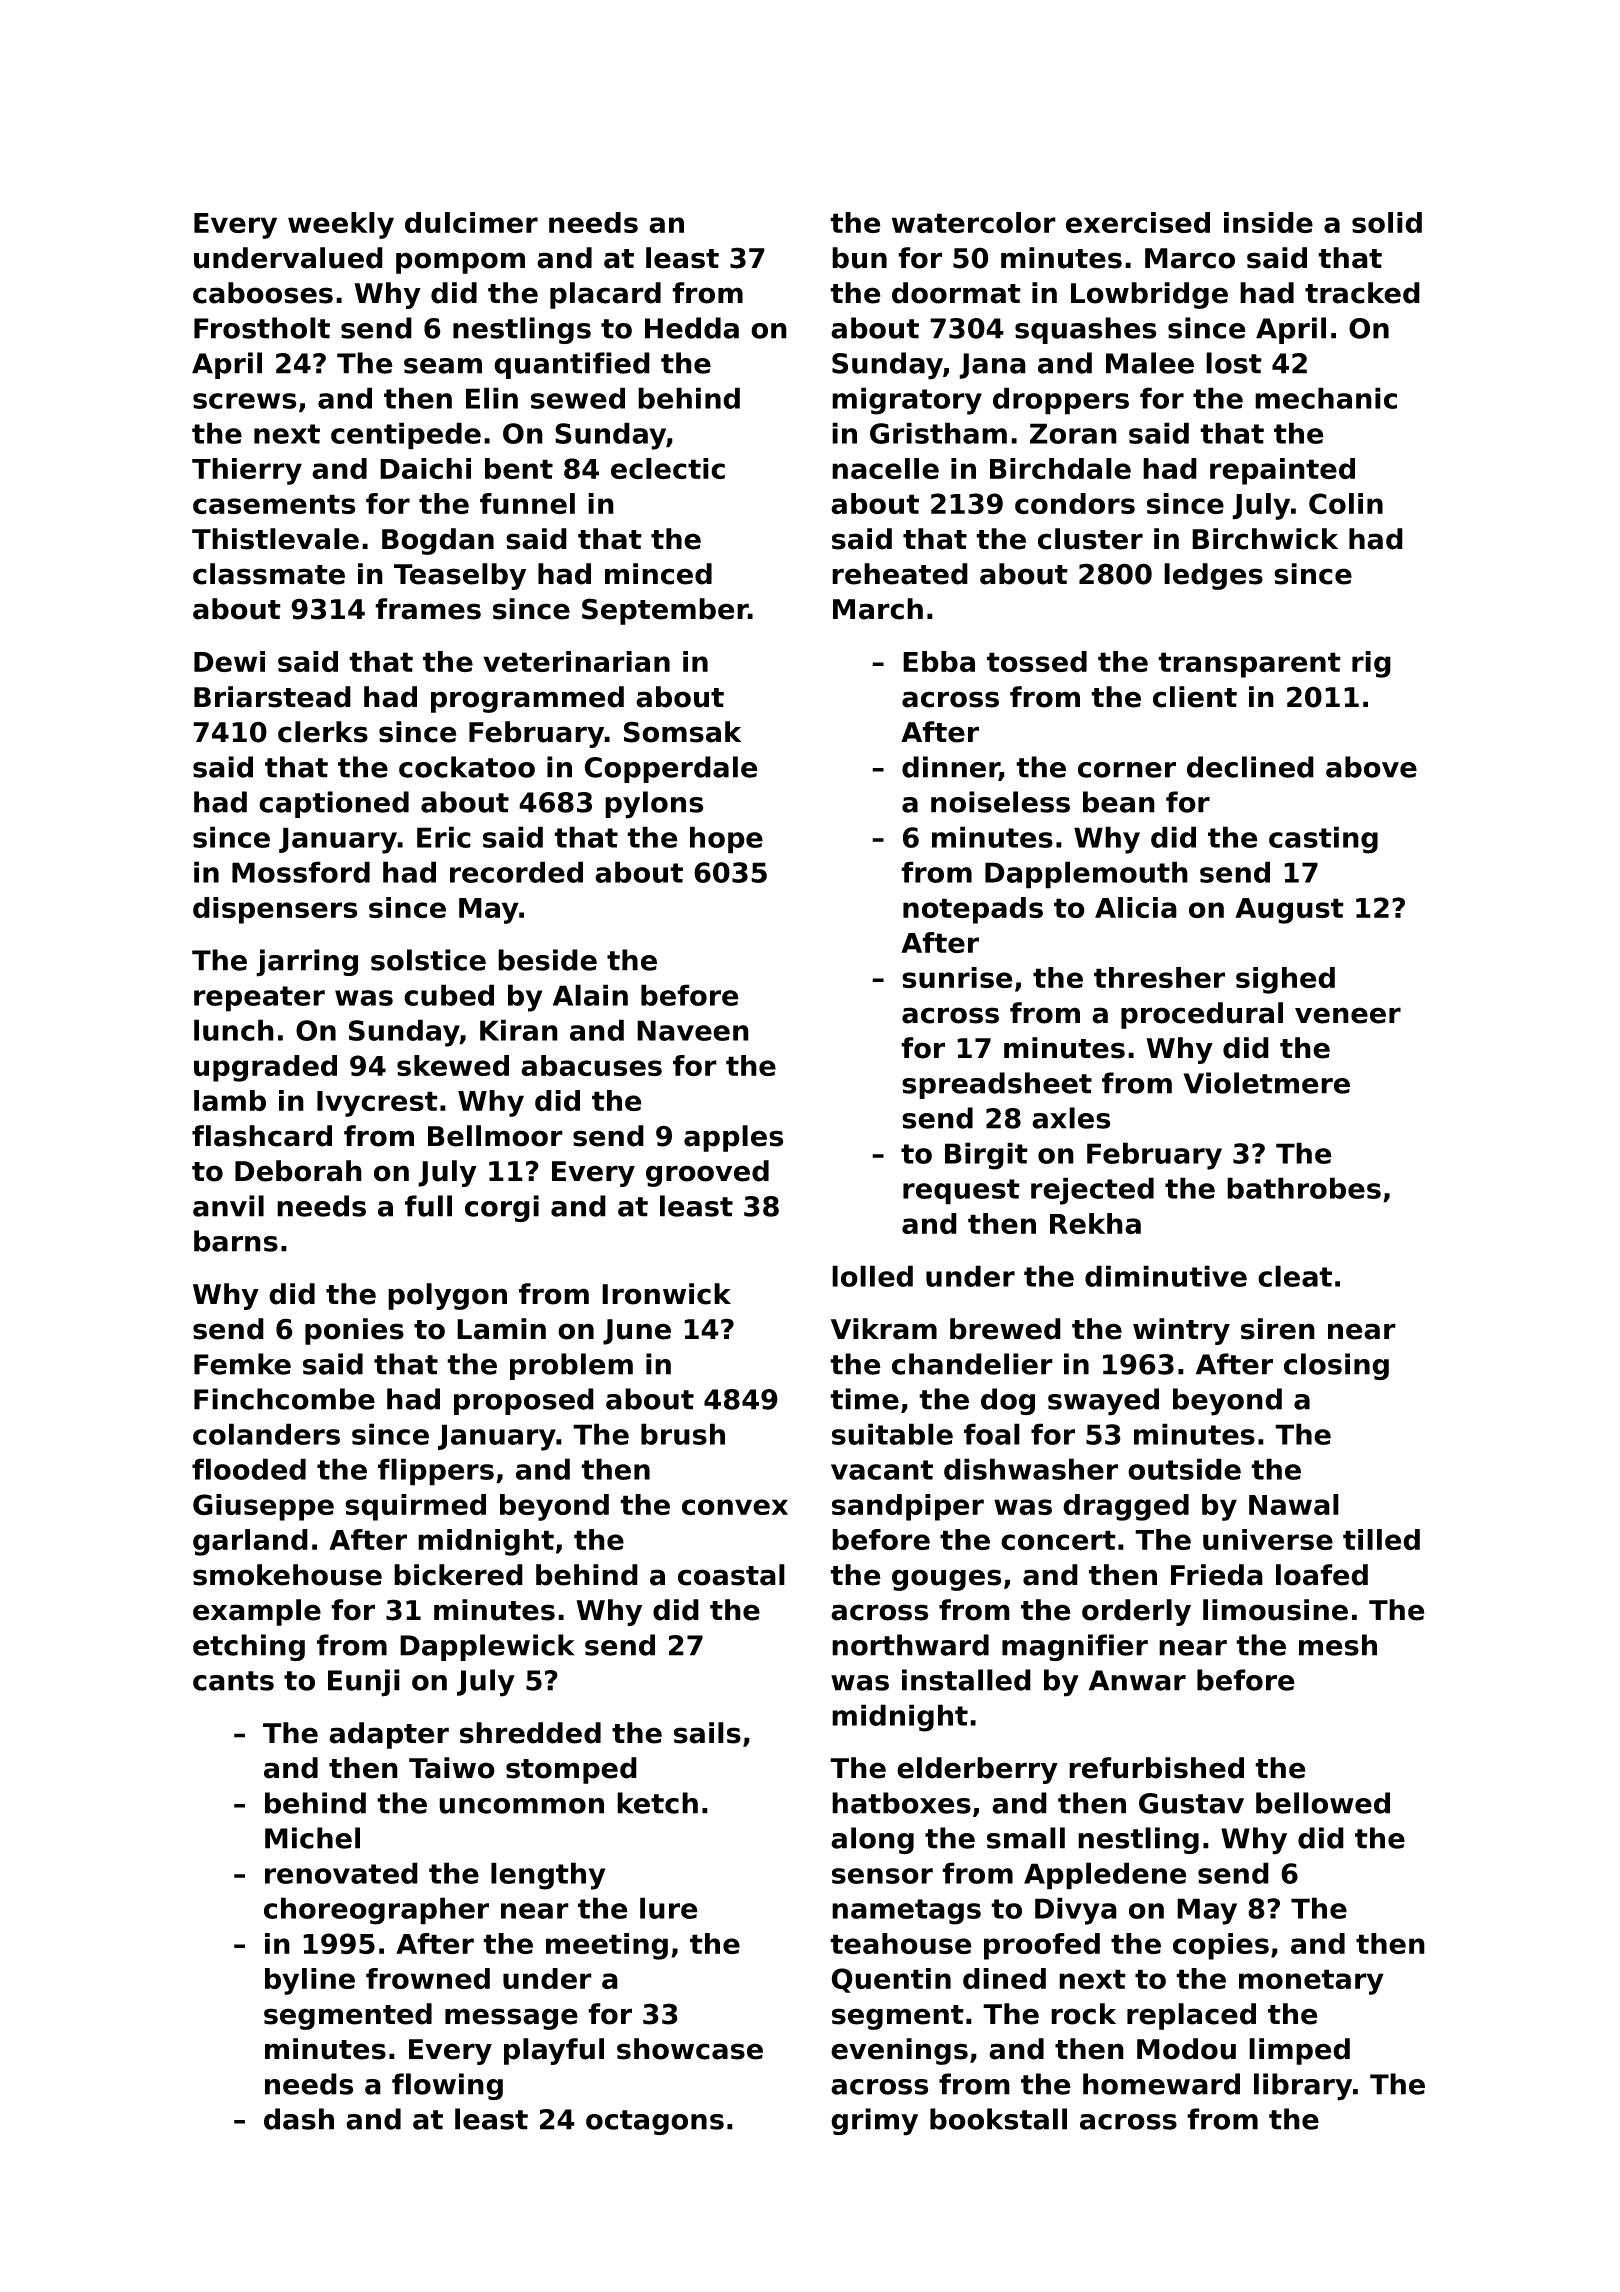 This image has width=1620, height=2292. Describe the element at coordinates (735, 1507) in the image. I see `convex` at that location.
